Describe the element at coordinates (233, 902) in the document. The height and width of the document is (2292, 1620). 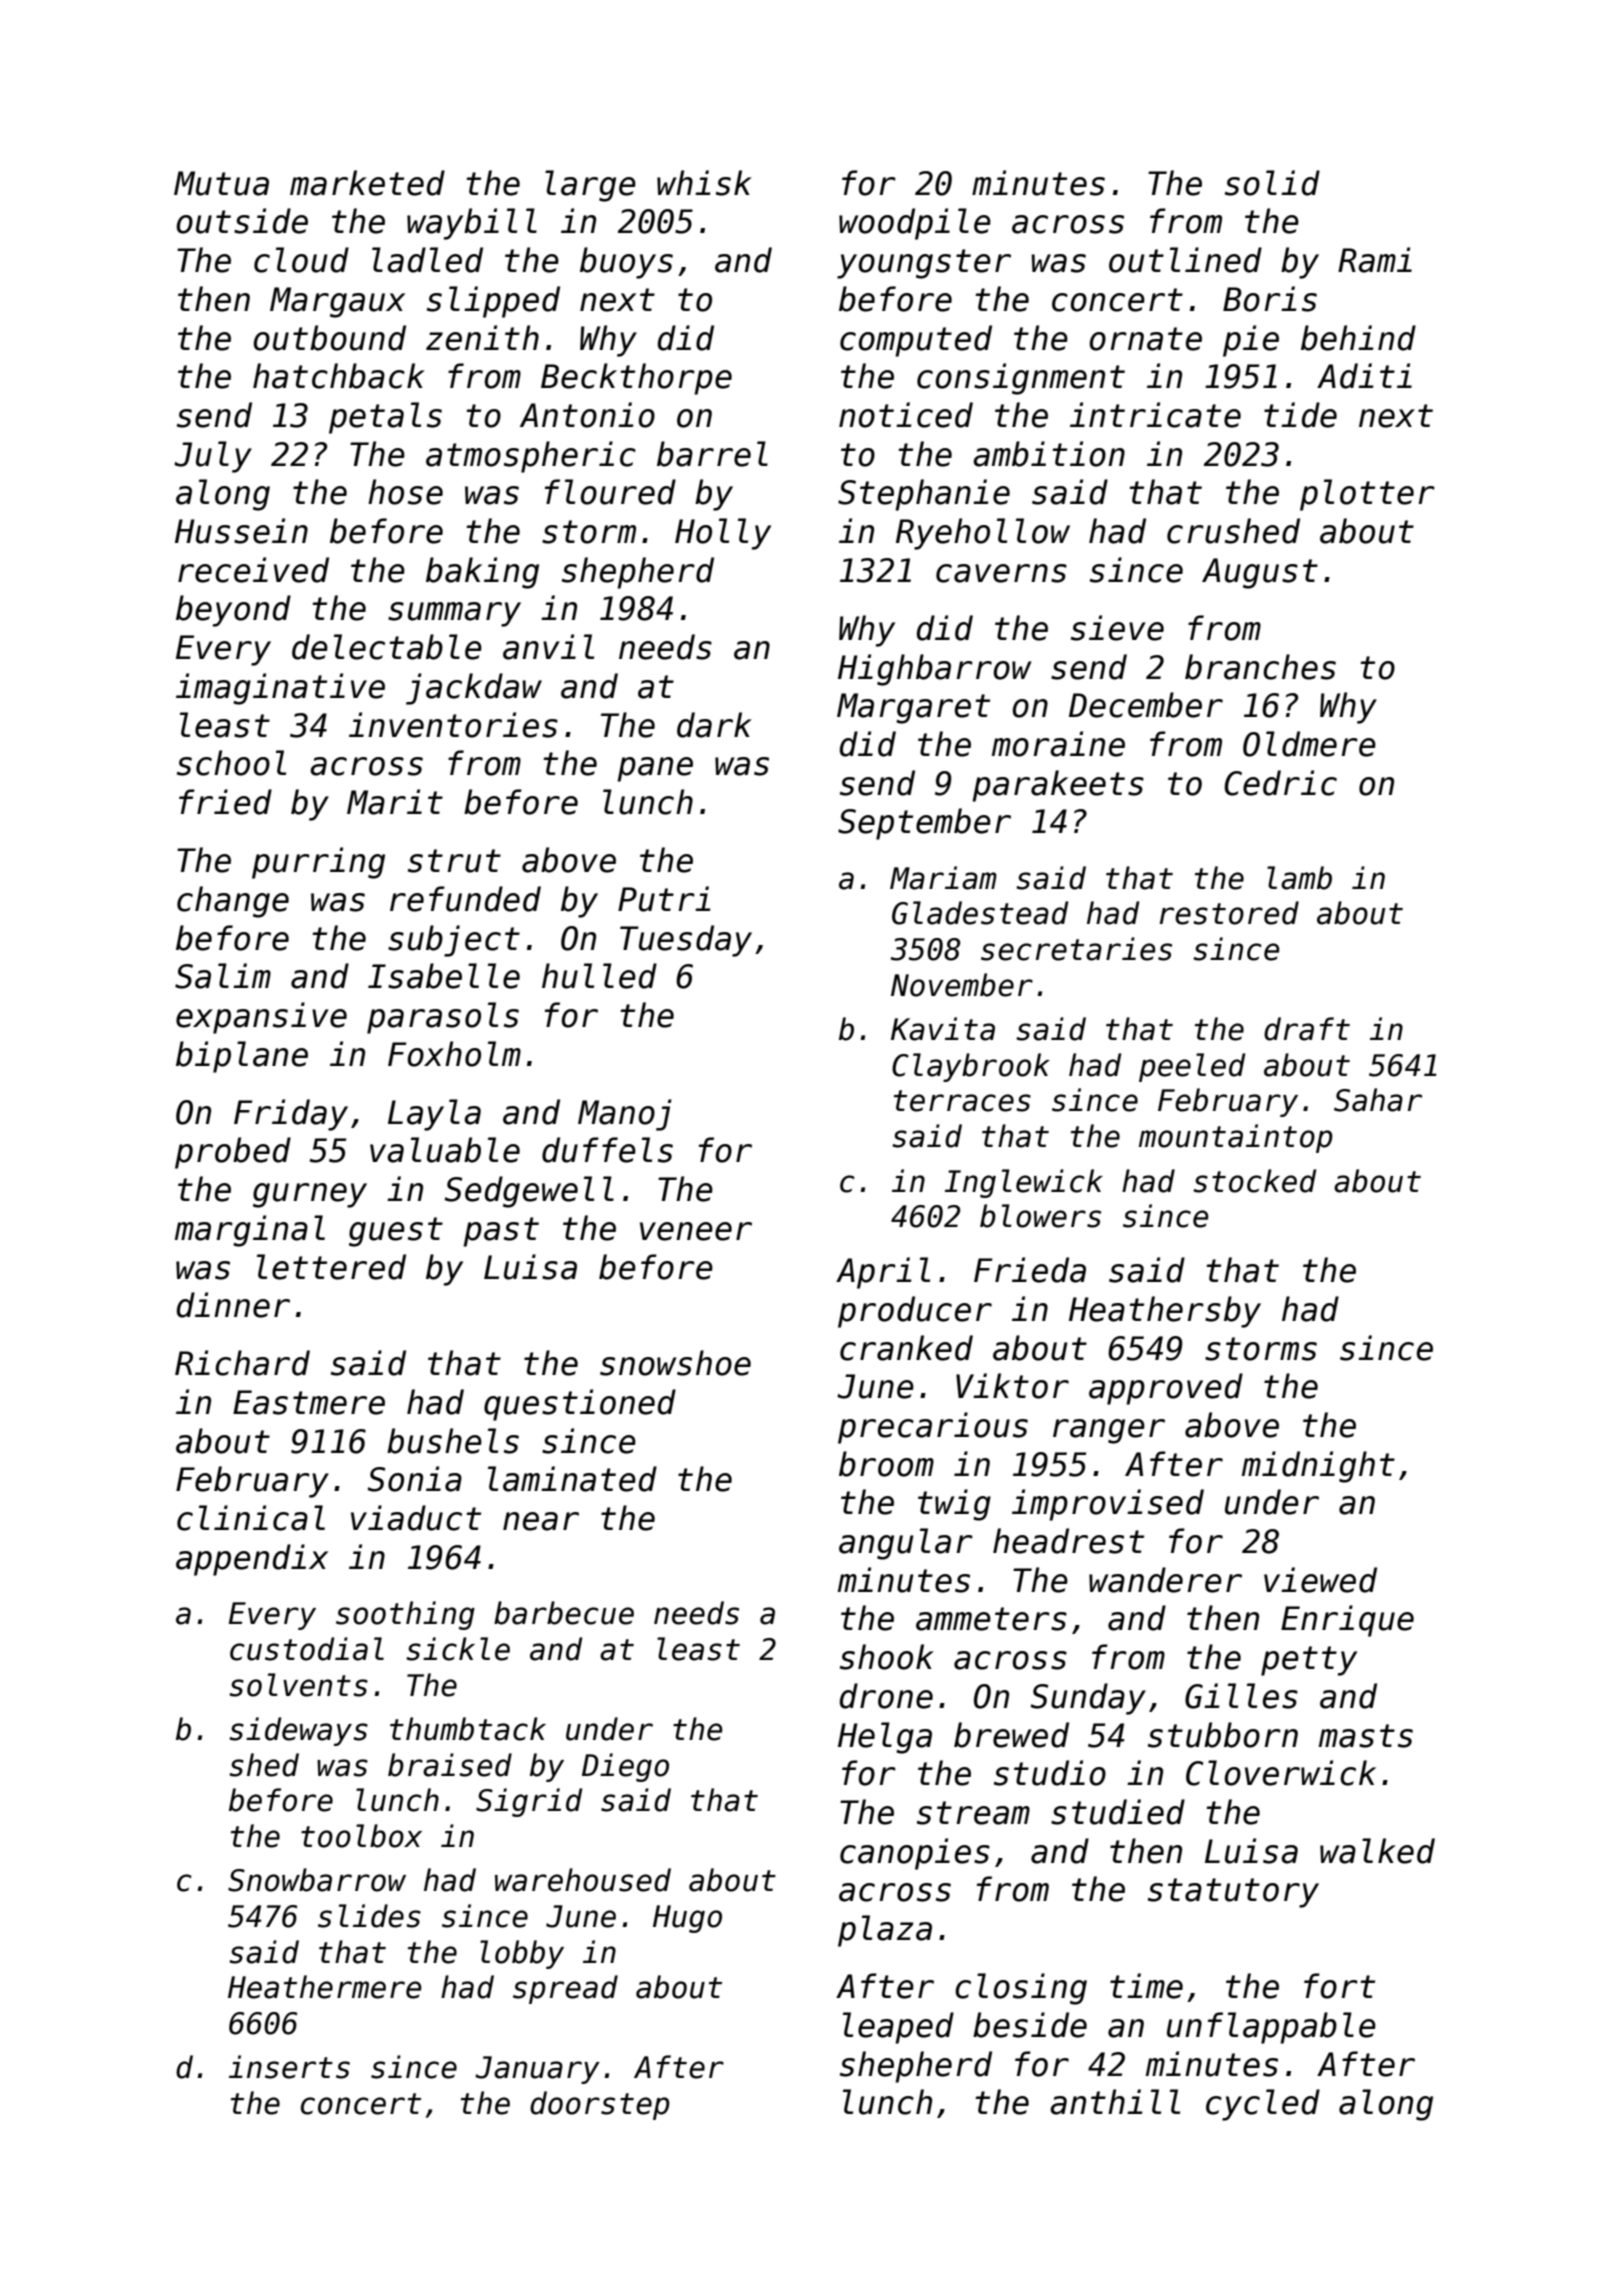
I see `change` at that location.
